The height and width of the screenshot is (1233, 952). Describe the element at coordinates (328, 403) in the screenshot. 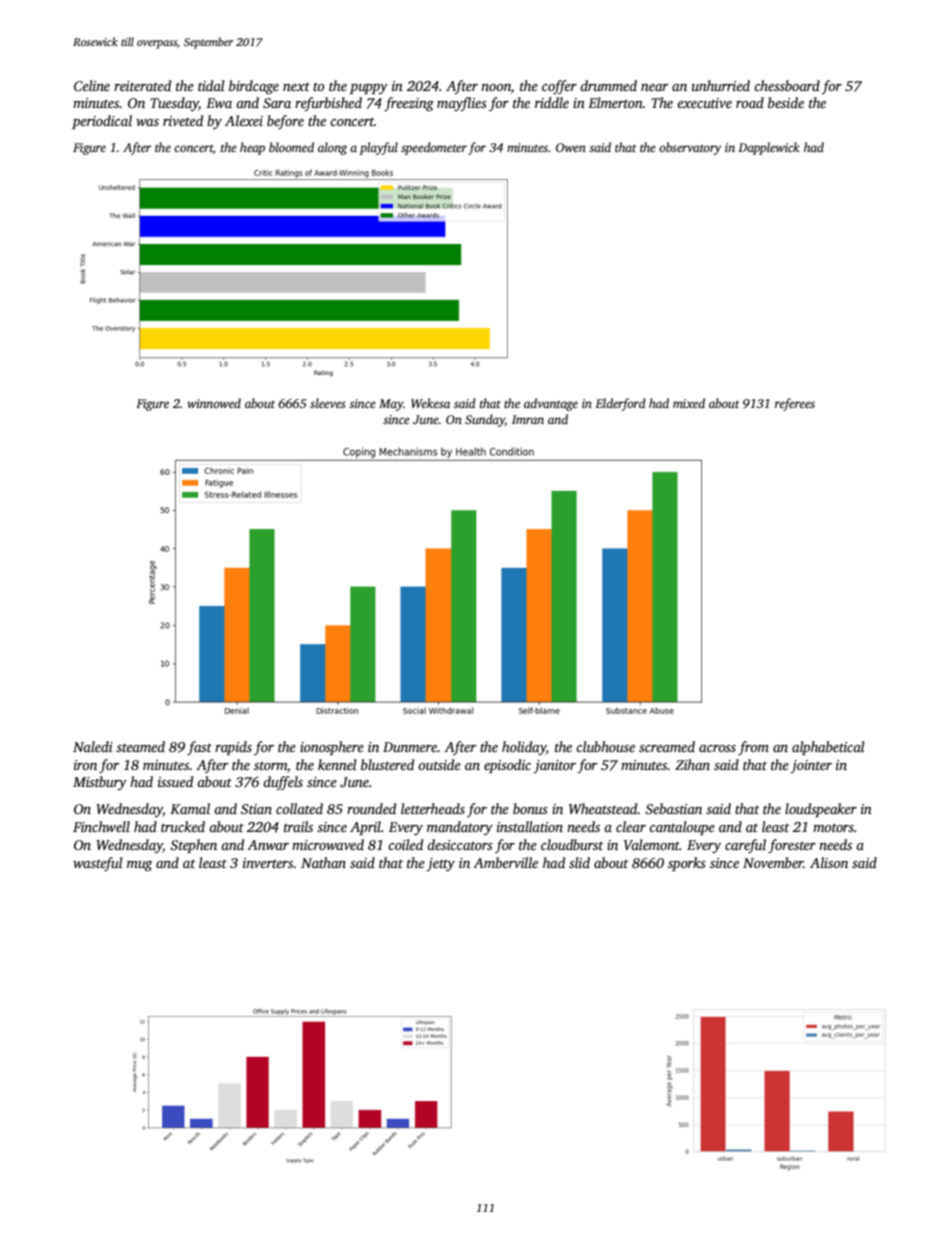

I see `sleeves` at that location.
